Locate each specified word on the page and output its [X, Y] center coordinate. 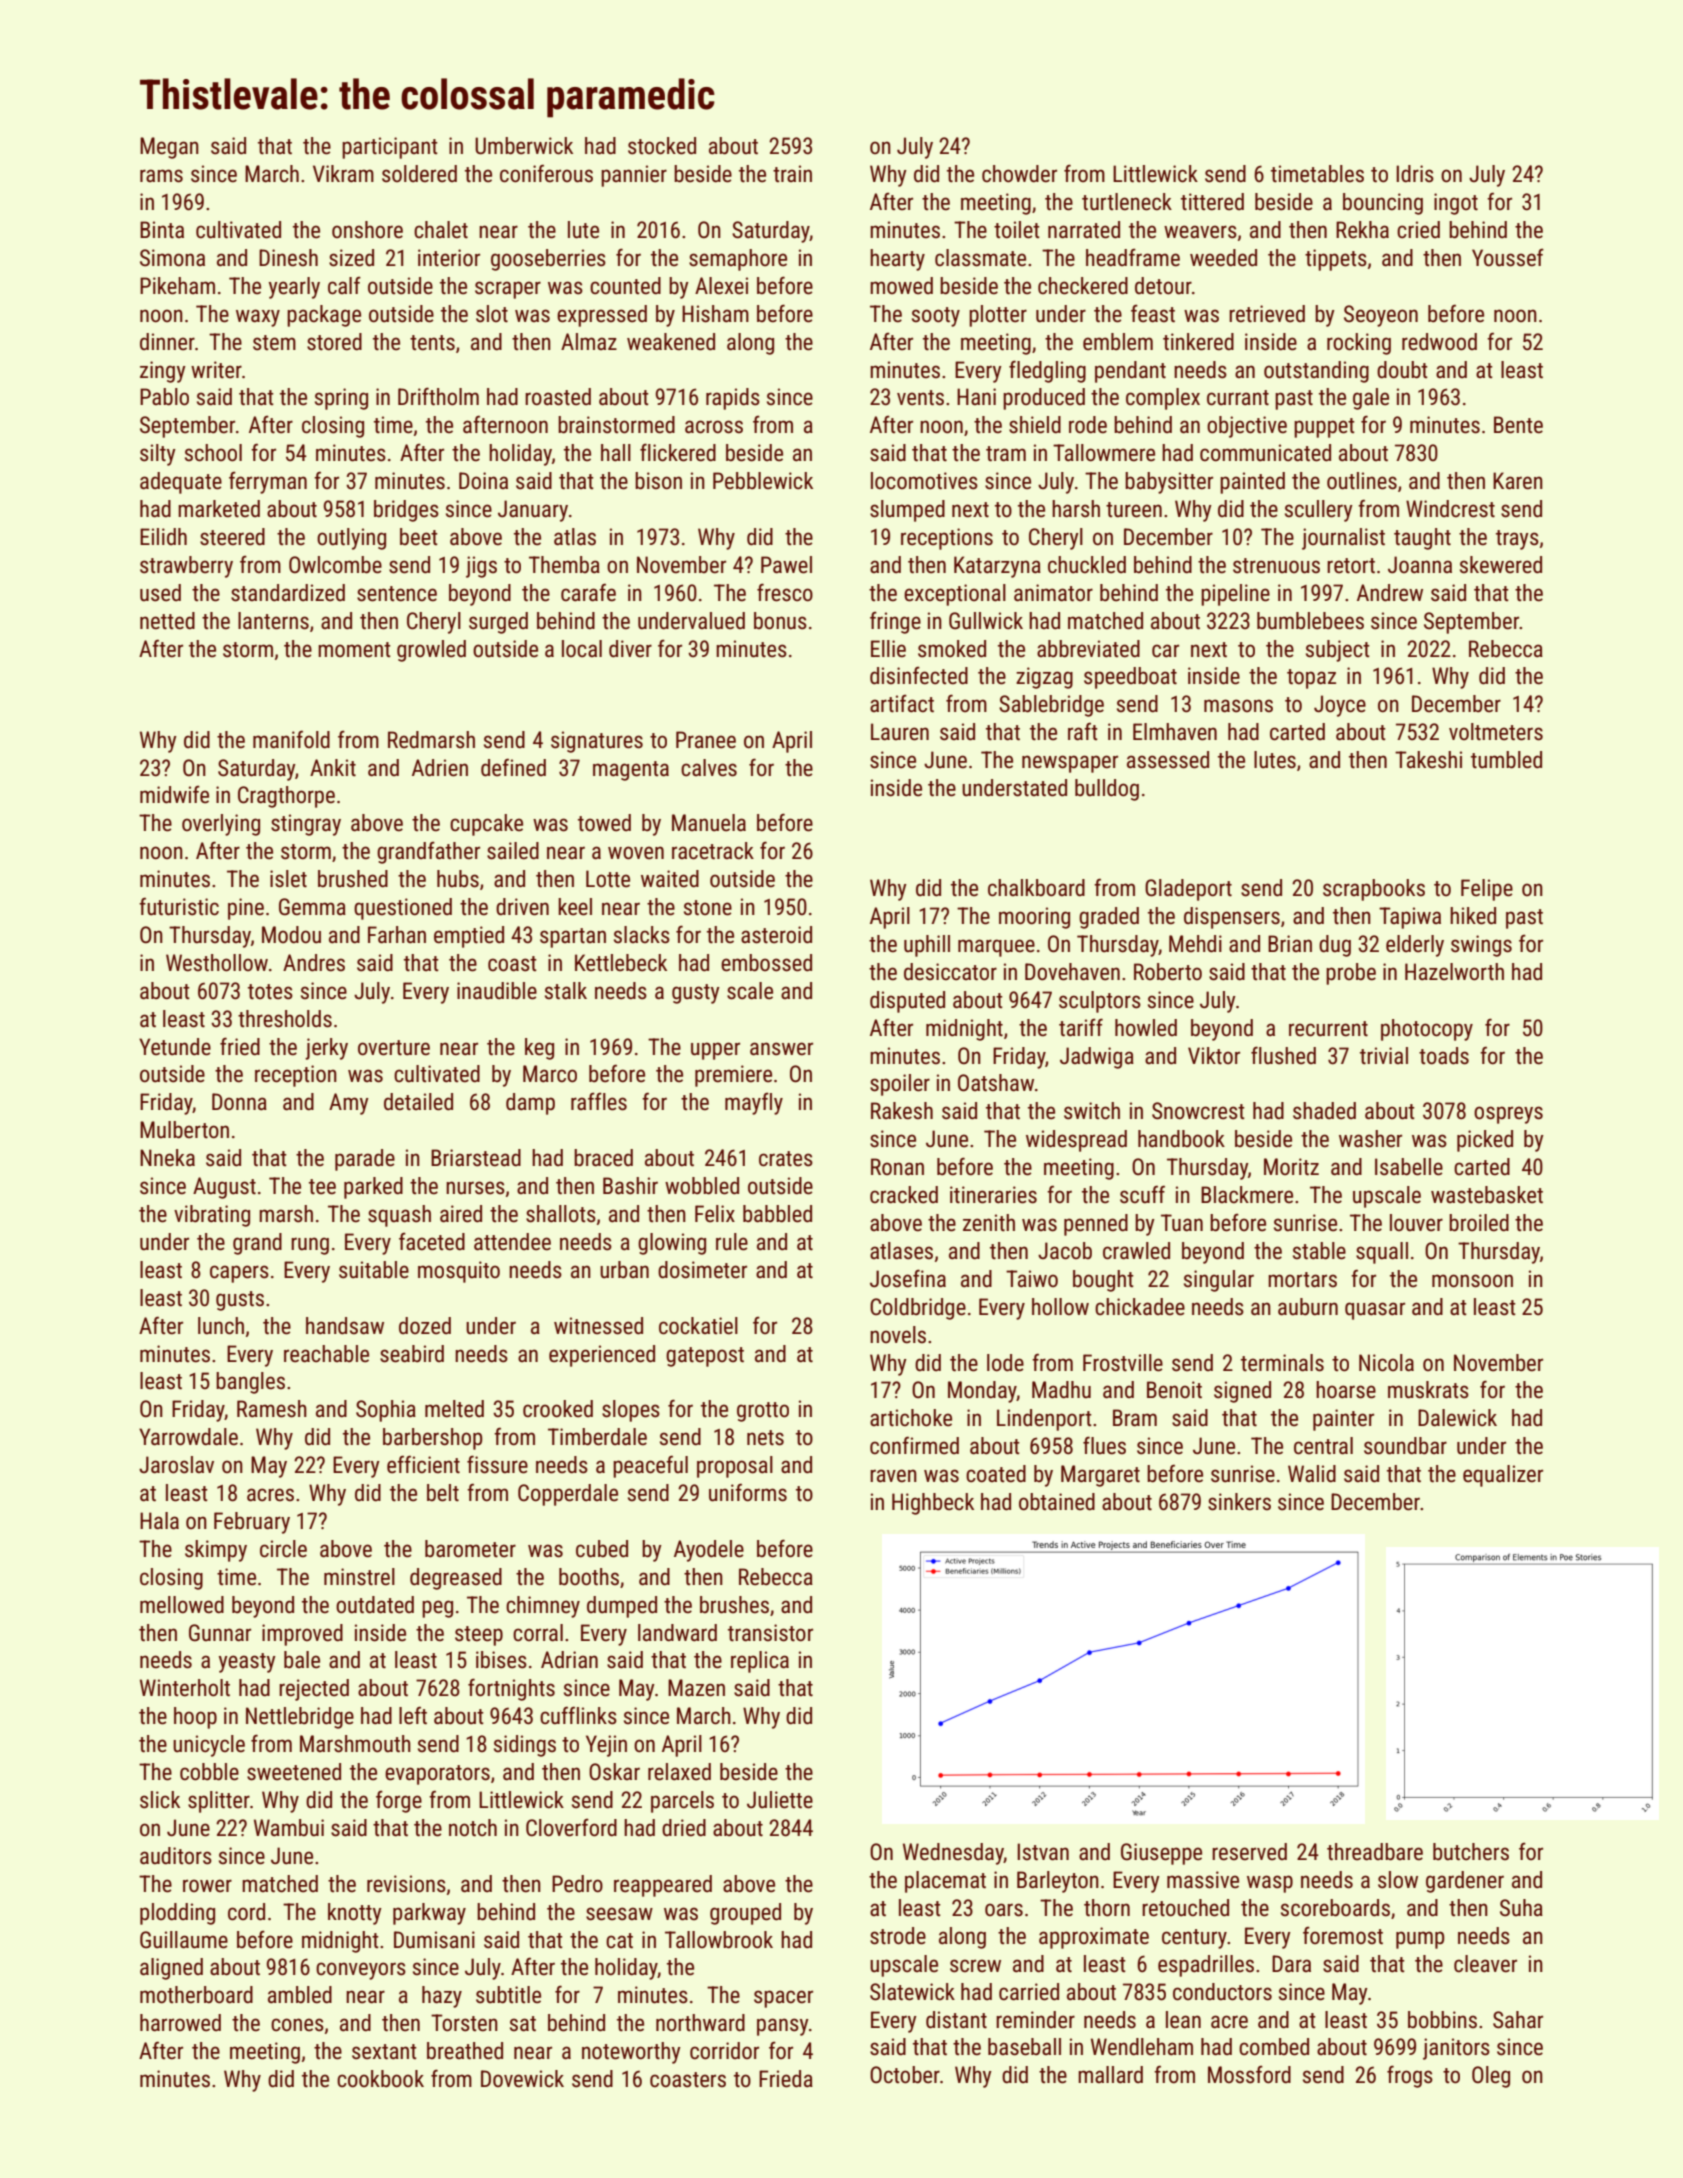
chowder [1019, 174]
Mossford [1249, 2074]
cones [297, 2025]
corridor [724, 2051]
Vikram [343, 174]
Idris [1415, 174]
